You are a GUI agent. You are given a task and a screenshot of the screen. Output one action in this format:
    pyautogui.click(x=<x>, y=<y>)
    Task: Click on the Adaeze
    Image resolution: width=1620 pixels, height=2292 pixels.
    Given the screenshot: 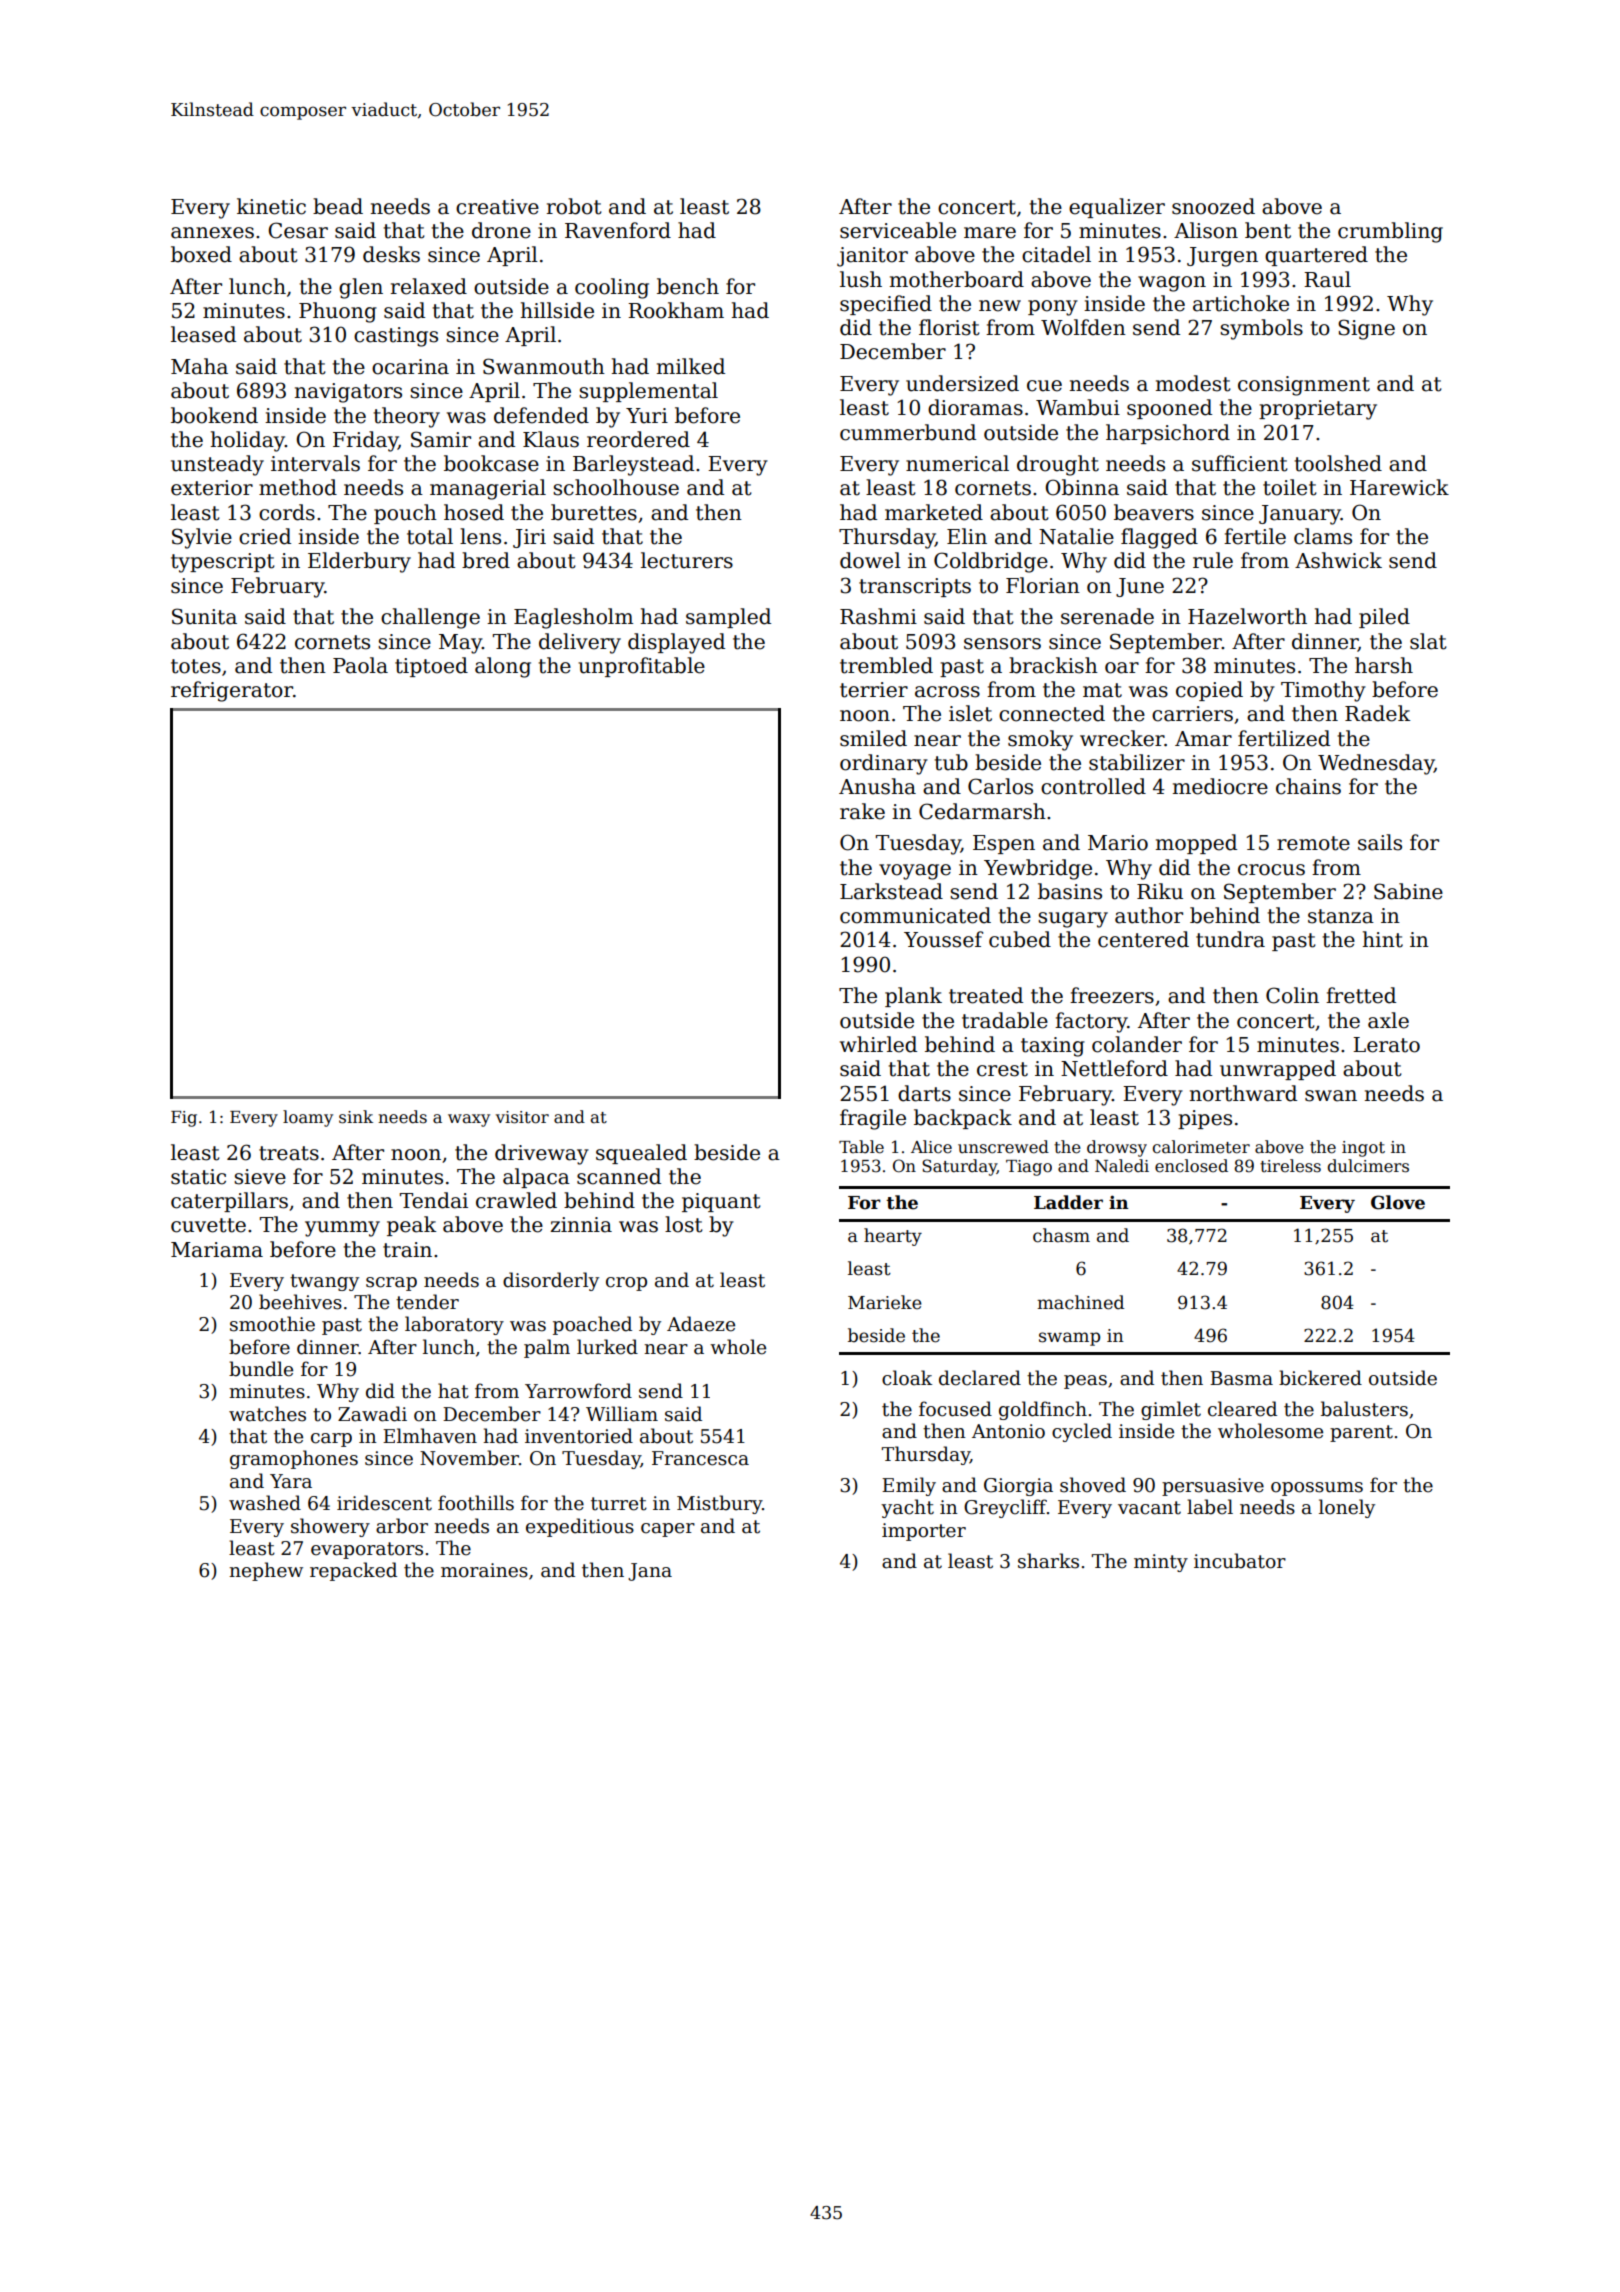 What is the action you would take?
    pyautogui.click(x=701, y=1324)
